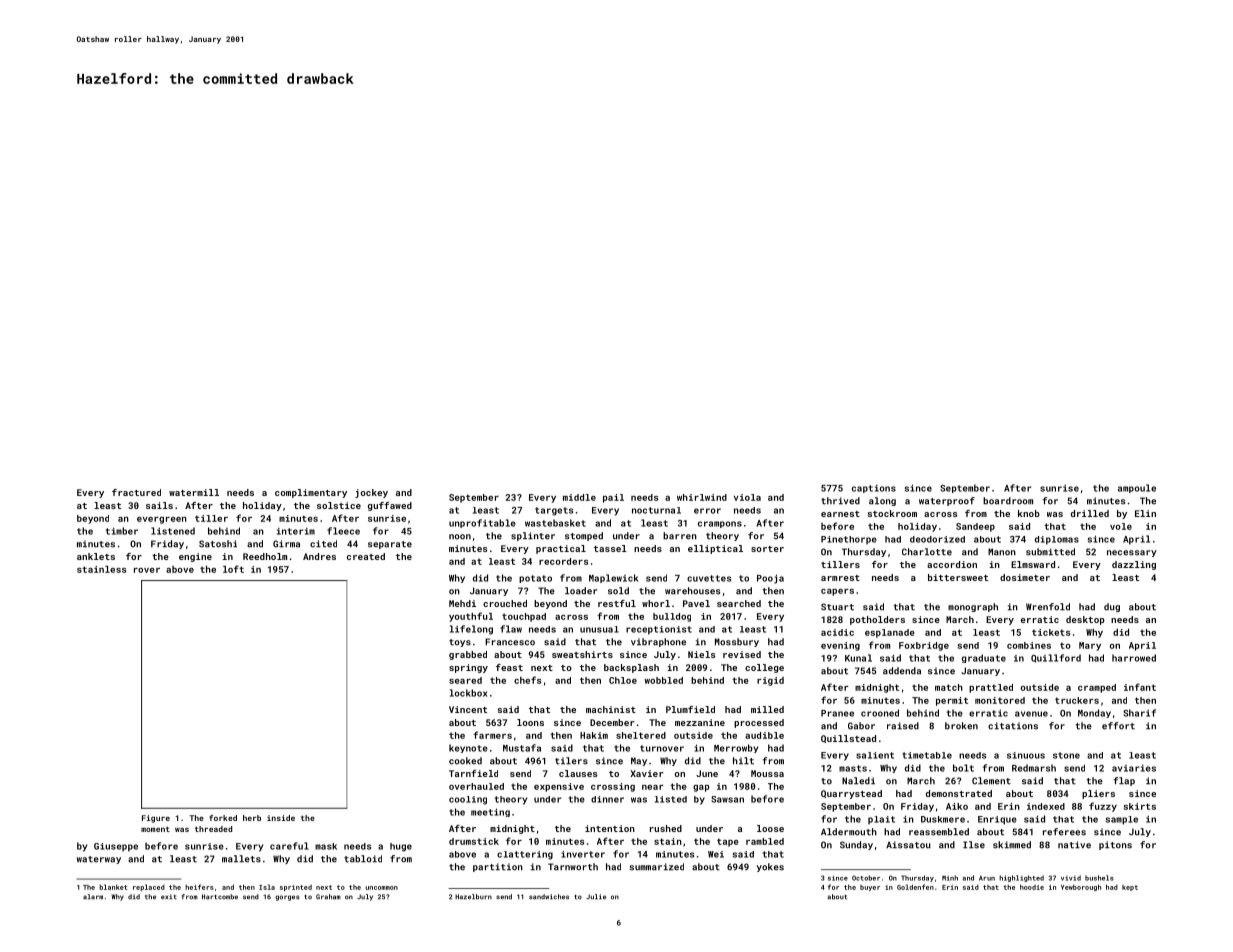 This page has height=952, width=1233. What do you see at coordinates (851, 794) in the page?
I see `Quarrystead` at bounding box center [851, 794].
